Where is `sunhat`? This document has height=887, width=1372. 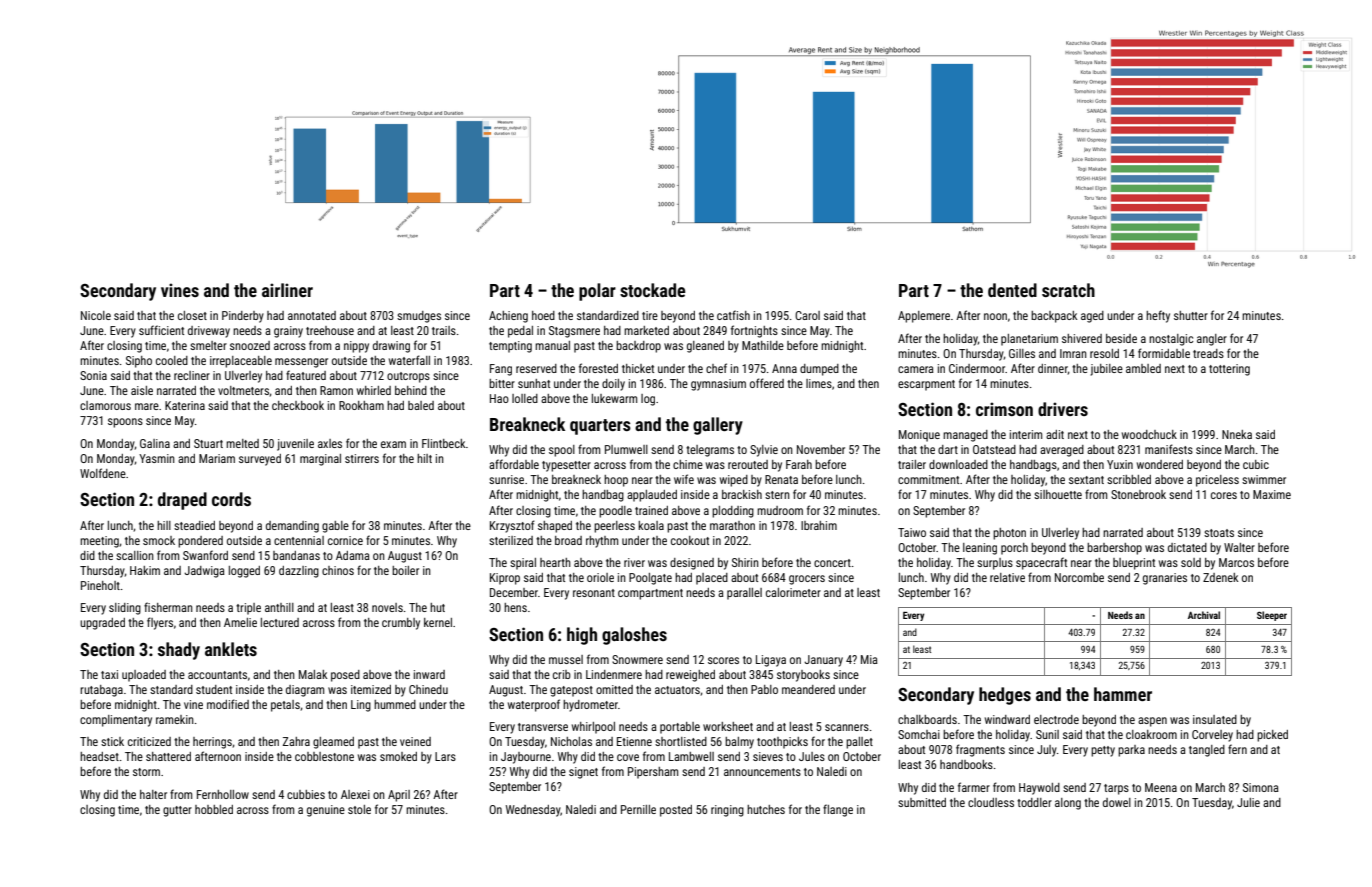 sunhat is located at coordinates (534, 383).
